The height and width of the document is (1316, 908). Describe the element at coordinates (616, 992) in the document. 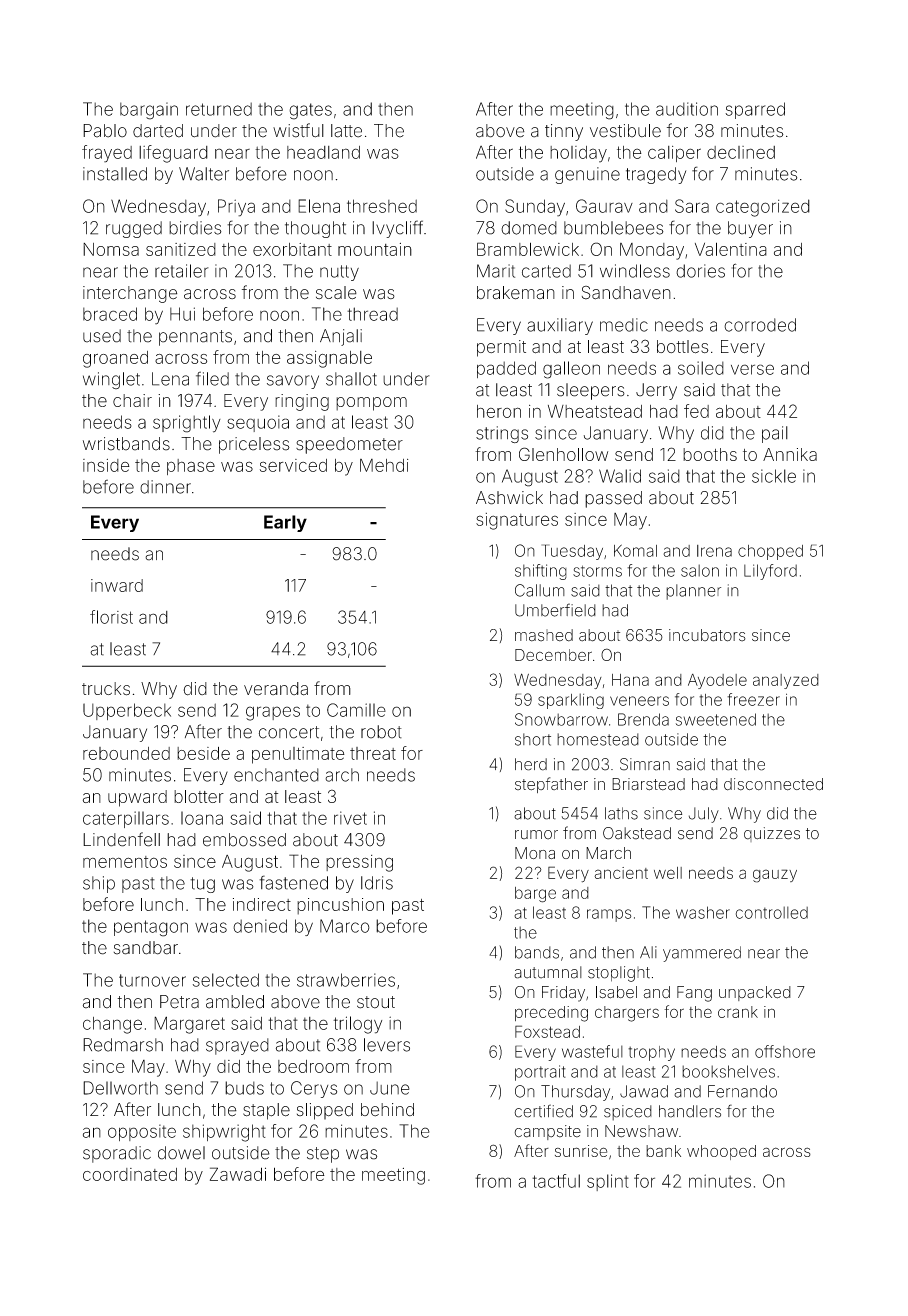

I see `Isabel` at that location.
